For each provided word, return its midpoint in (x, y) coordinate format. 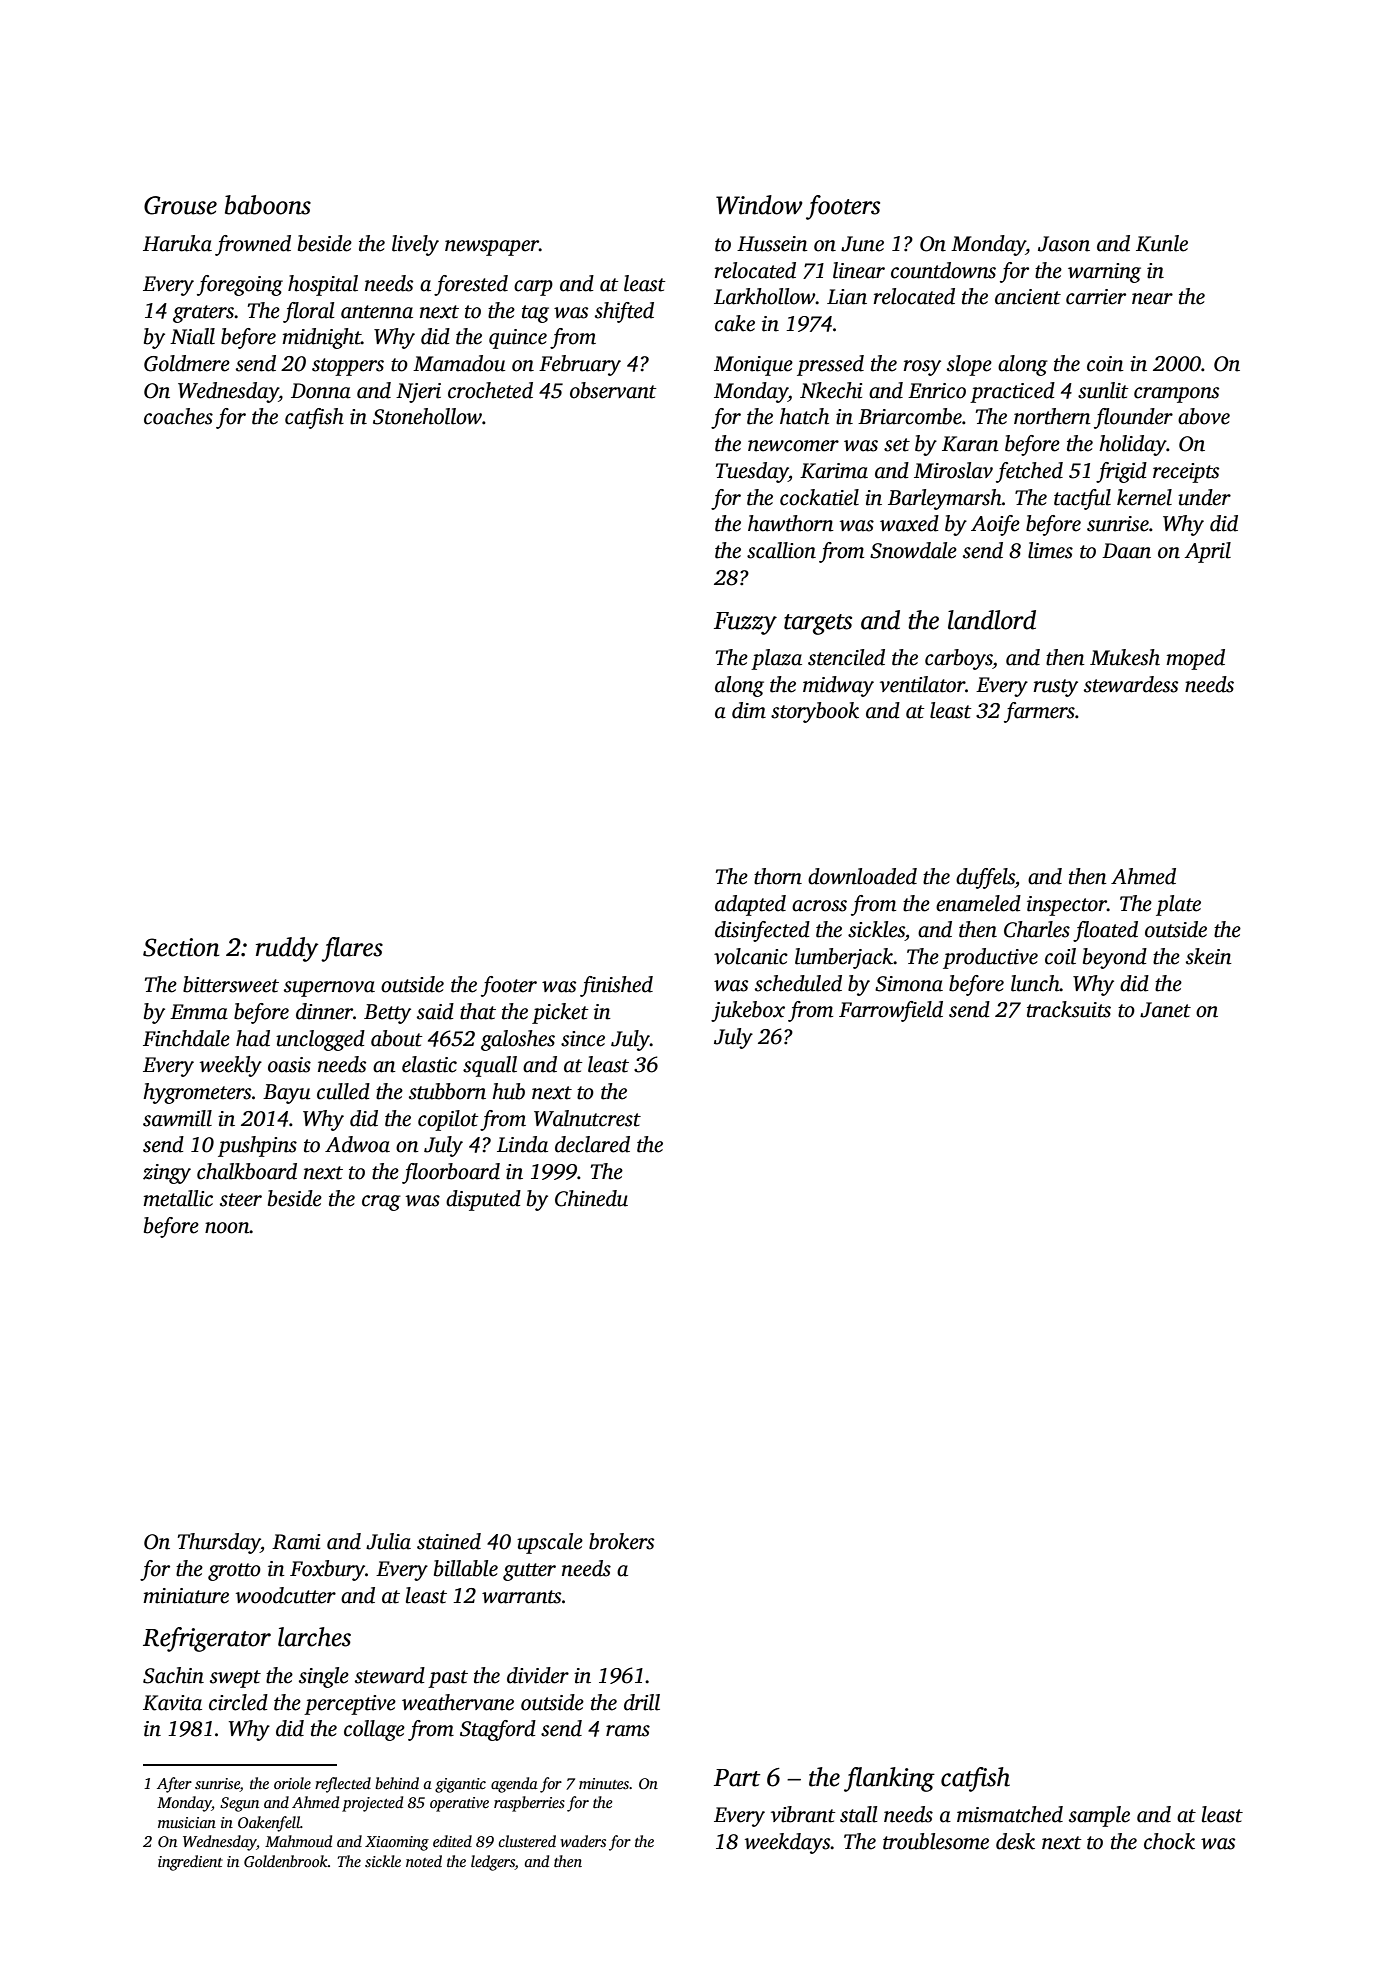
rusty (1055, 688)
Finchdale (186, 1038)
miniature (186, 1596)
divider (538, 1675)
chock (1169, 1841)
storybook (815, 712)
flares (352, 949)
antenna (377, 312)
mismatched (1010, 1814)
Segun (239, 1804)
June (862, 244)
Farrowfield (891, 1011)
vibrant (803, 1814)
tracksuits (1069, 1009)
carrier (1096, 297)
